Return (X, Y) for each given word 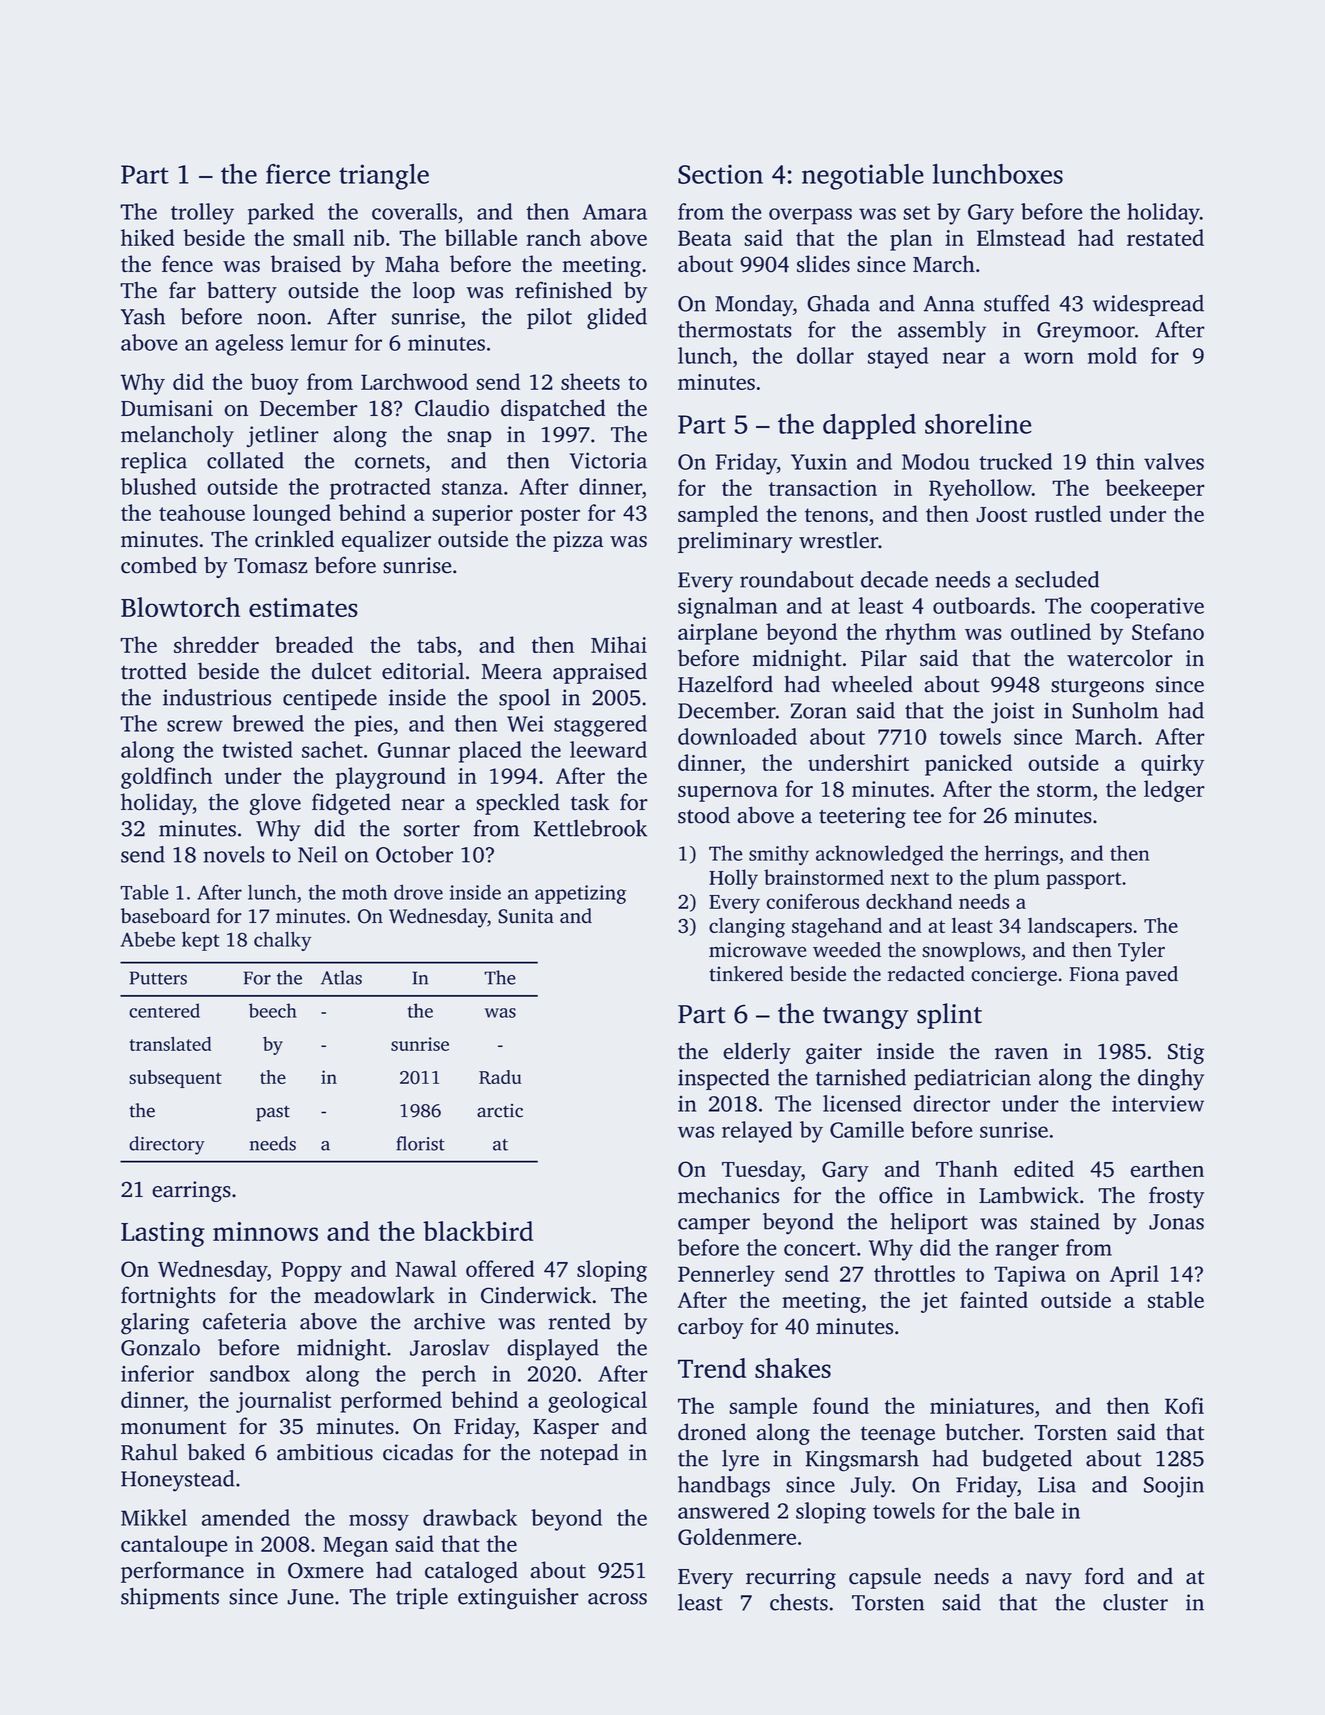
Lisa (1057, 1484)
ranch (554, 237)
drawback (470, 1517)
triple (422, 1598)
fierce (298, 174)
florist (420, 1143)
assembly (942, 332)
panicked (968, 765)
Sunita (526, 916)
